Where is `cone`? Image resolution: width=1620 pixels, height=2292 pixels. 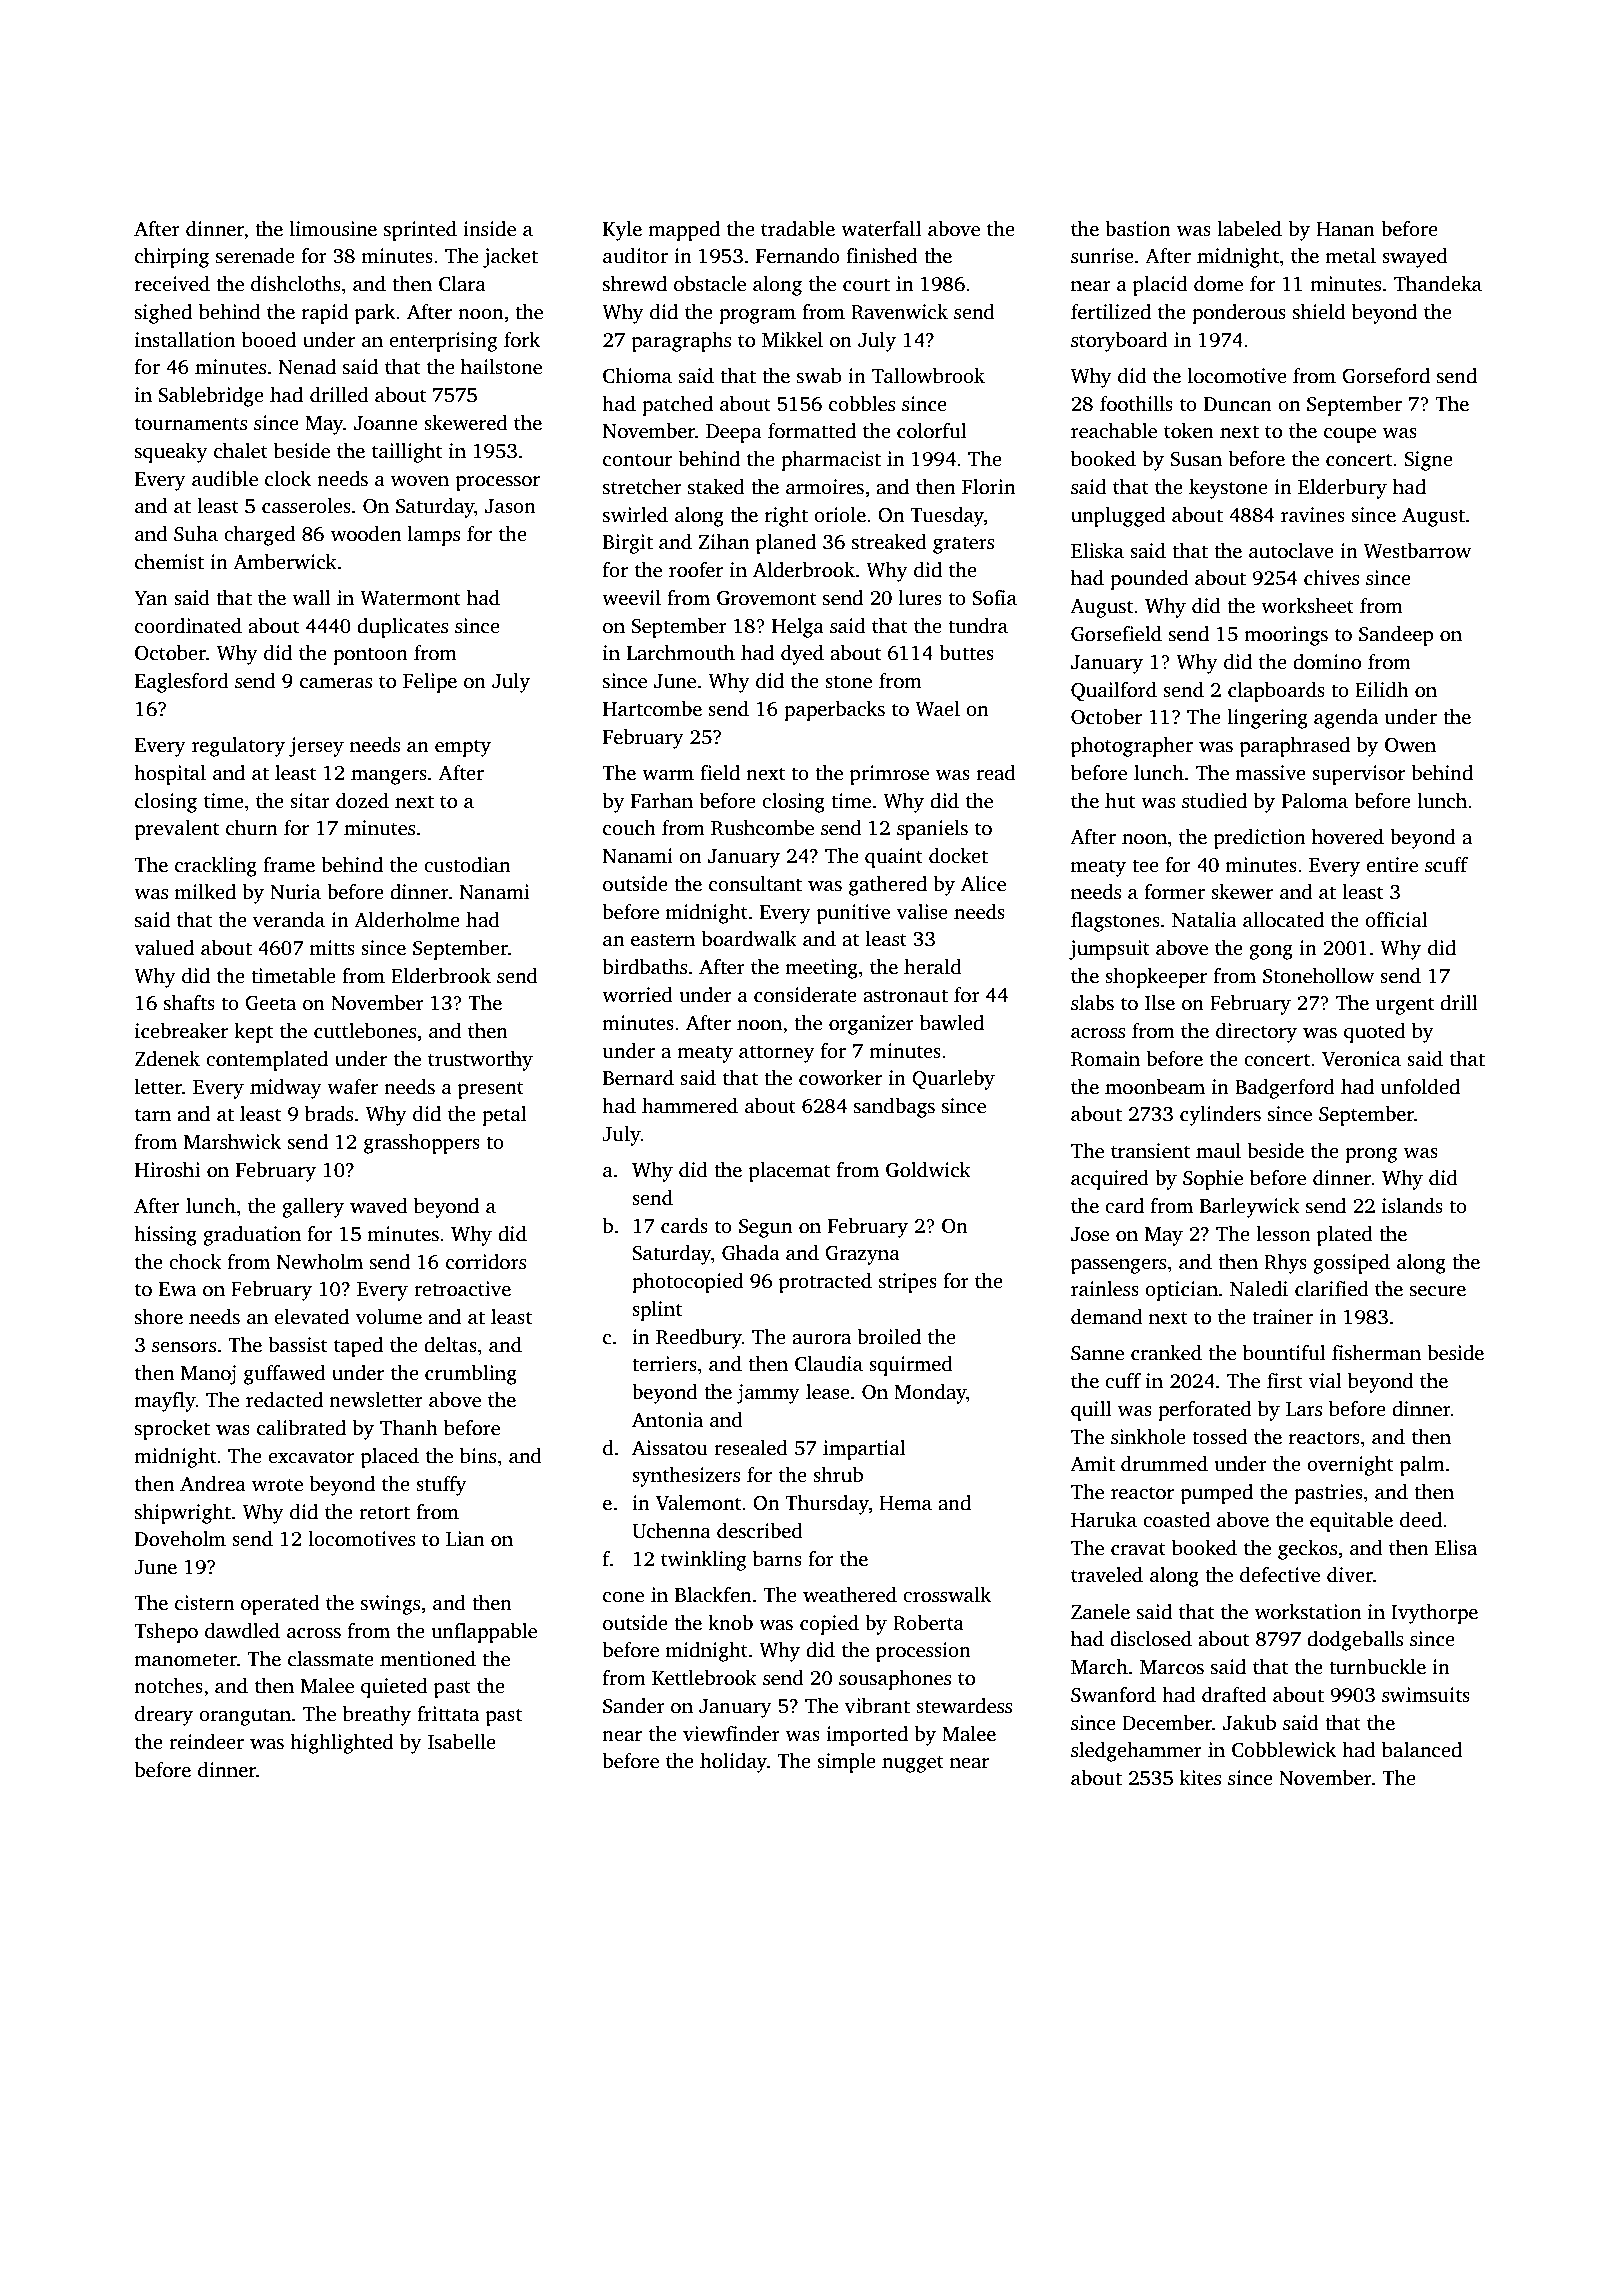
cone is located at coordinates (623, 1597).
